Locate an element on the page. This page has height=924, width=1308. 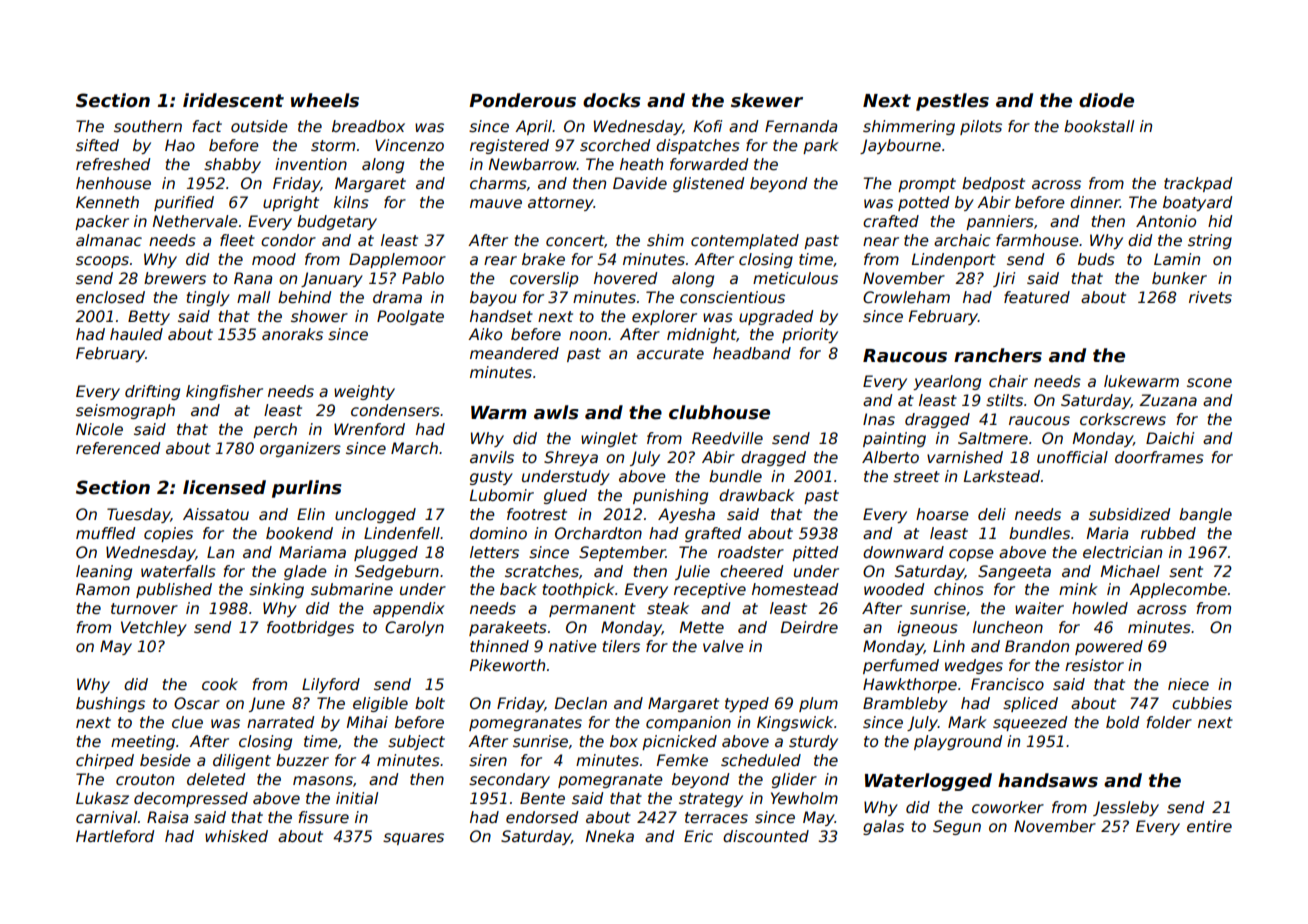
strategy is located at coordinates (711, 800).
